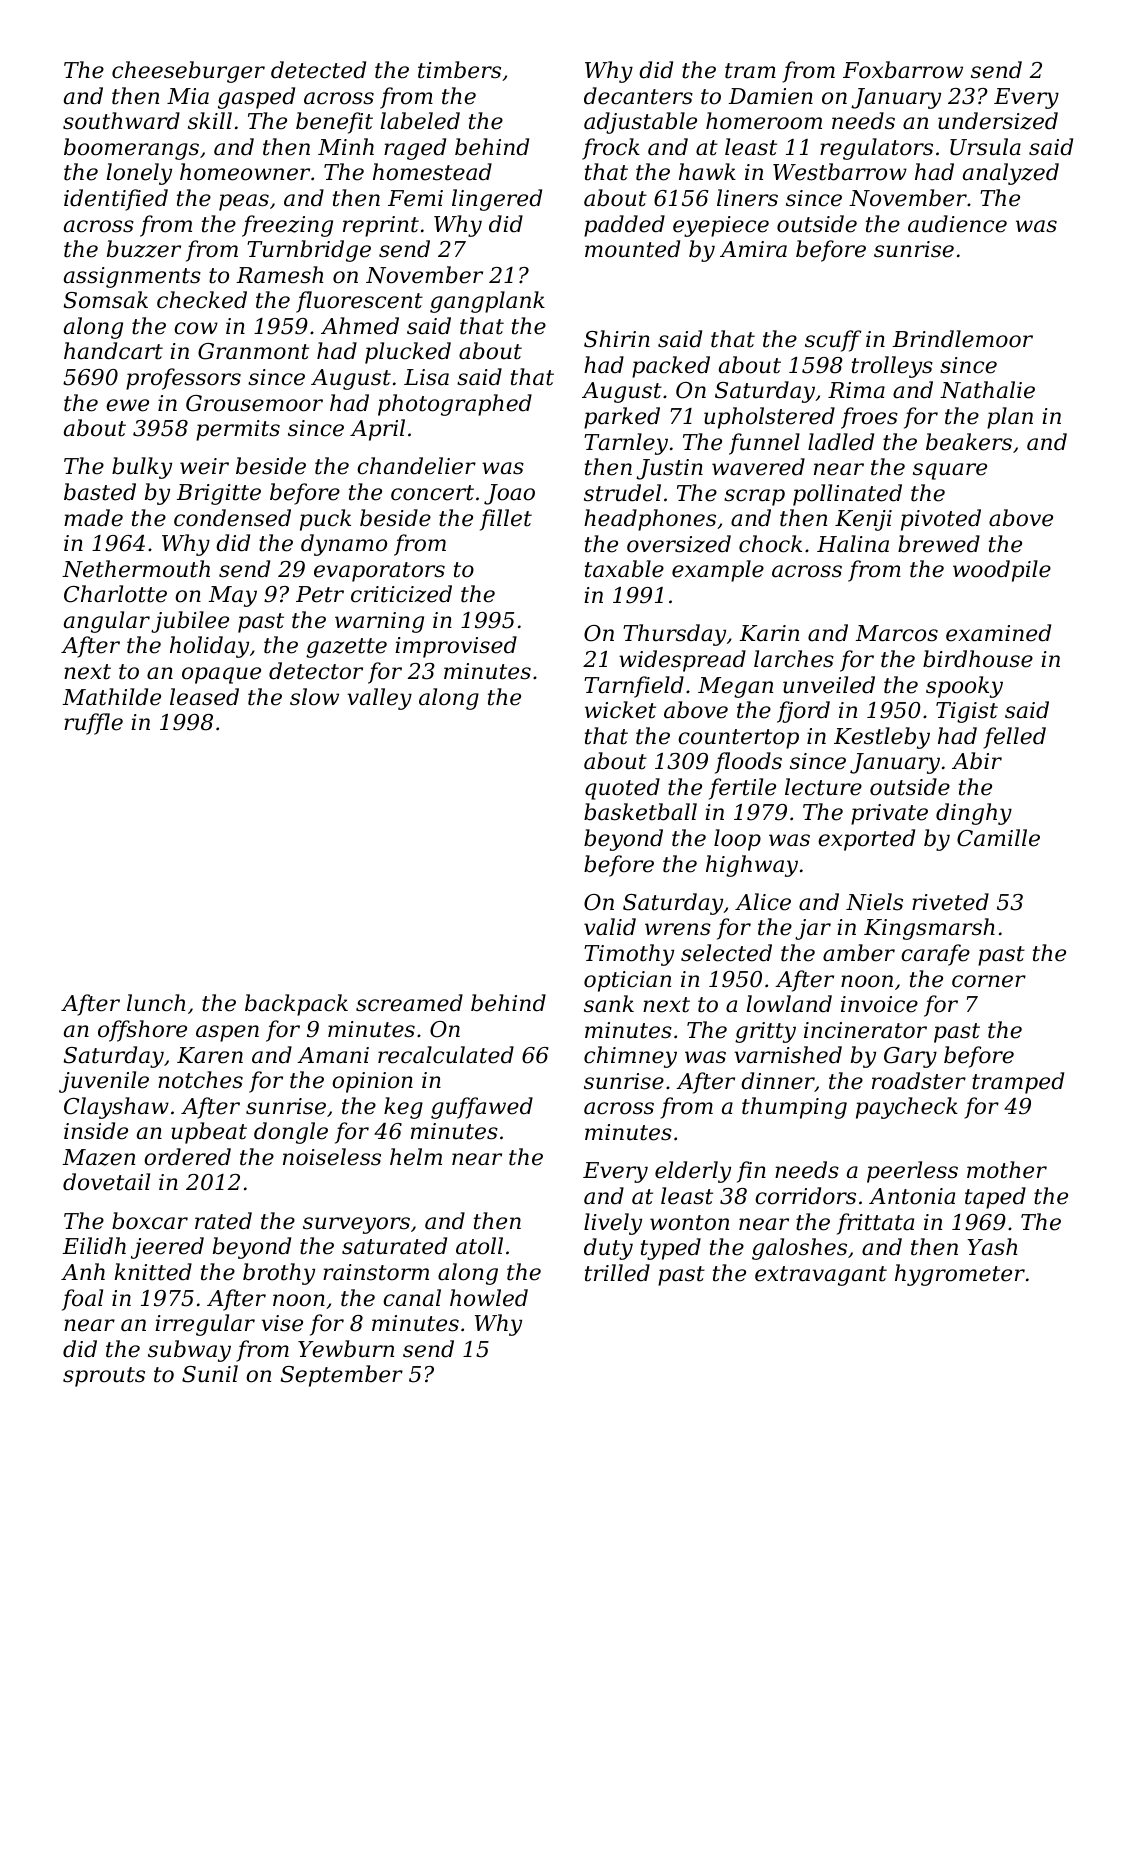 The width and height of the document is (1139, 1875). I want to click on Clayshaw, so click(116, 1108).
